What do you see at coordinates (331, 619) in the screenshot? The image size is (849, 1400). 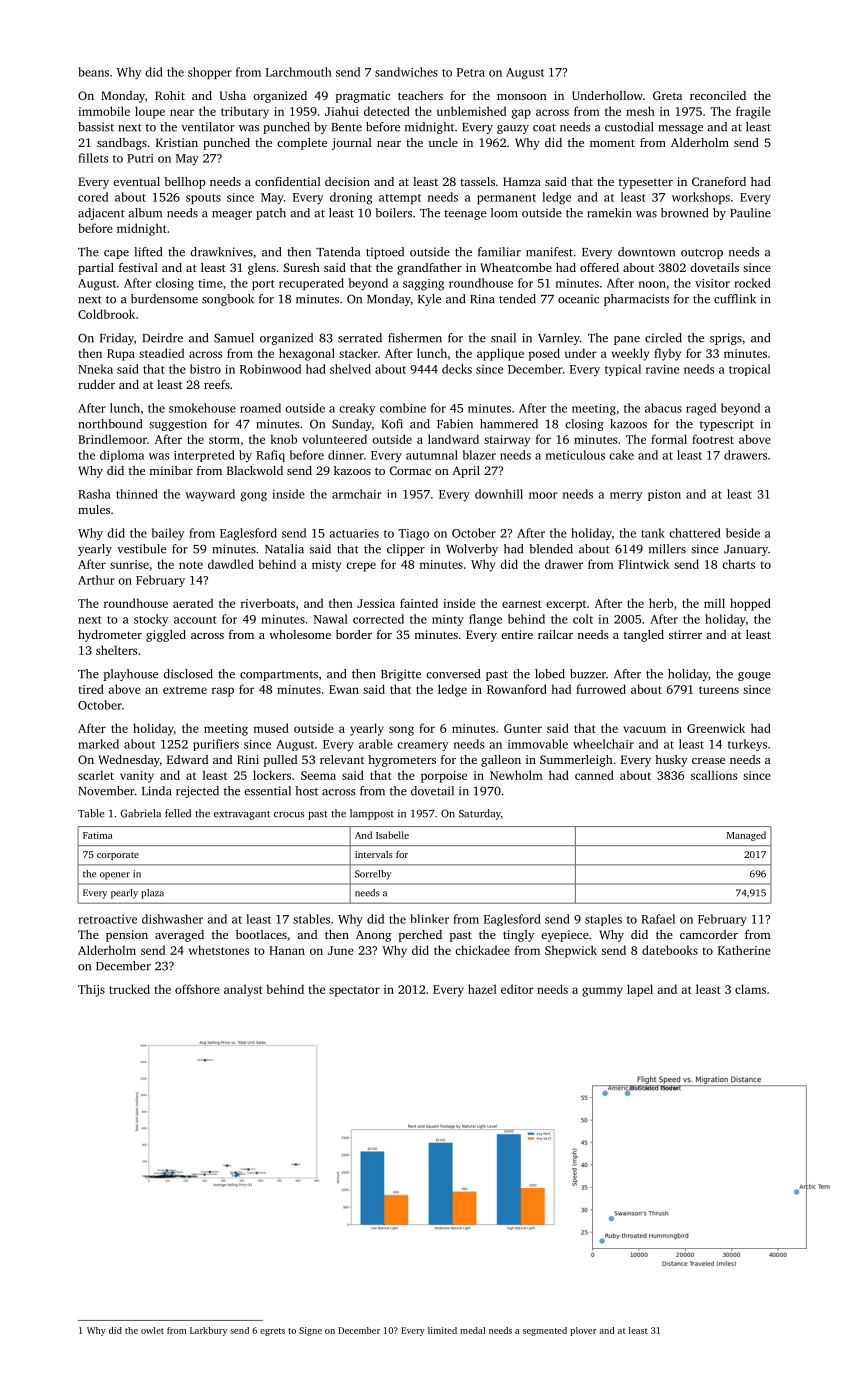 I see `Nawal` at bounding box center [331, 619].
